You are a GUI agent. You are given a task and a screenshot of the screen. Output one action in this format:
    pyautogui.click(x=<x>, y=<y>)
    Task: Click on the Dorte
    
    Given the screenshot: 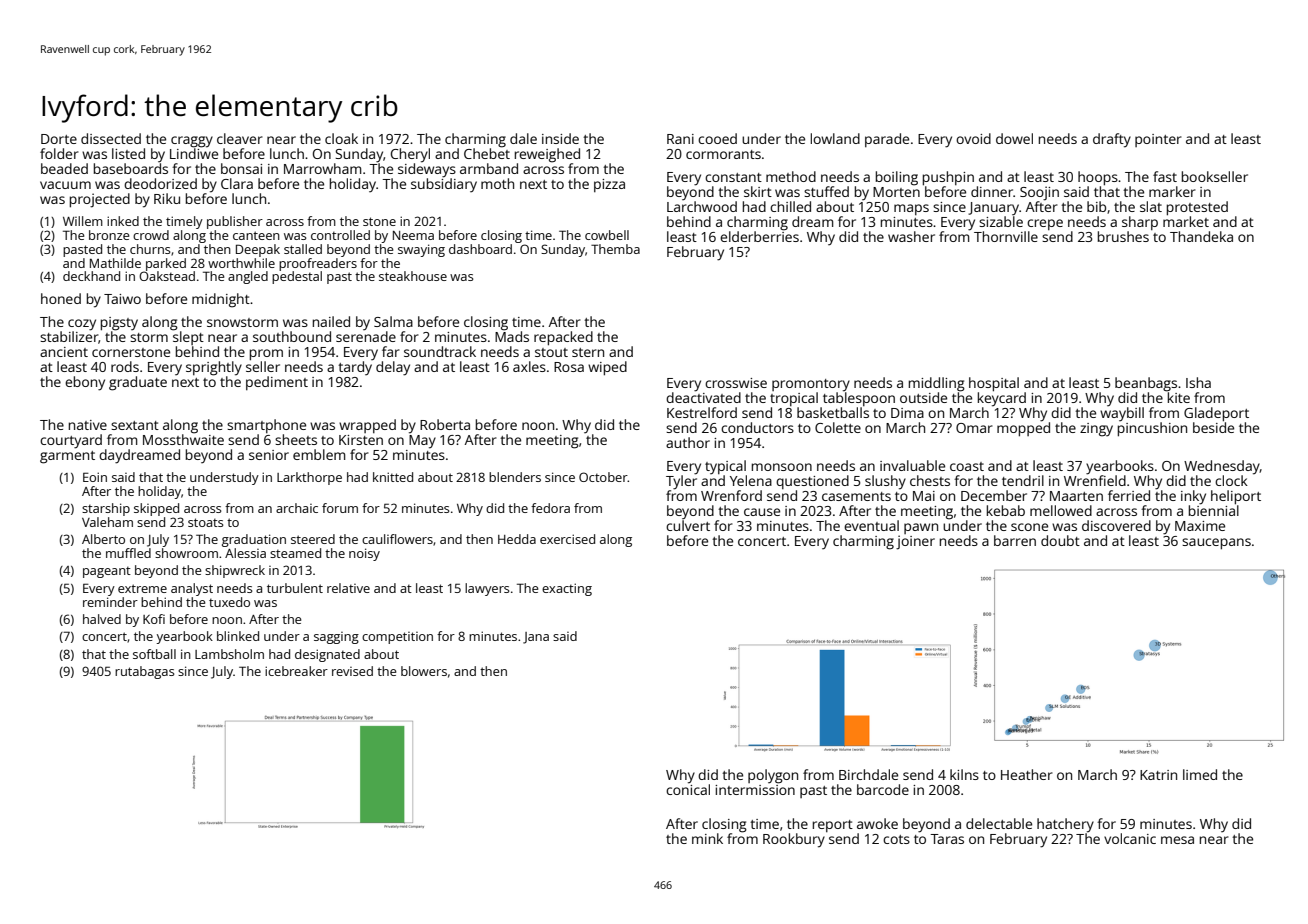 What is the action you would take?
    pyautogui.click(x=59, y=139)
